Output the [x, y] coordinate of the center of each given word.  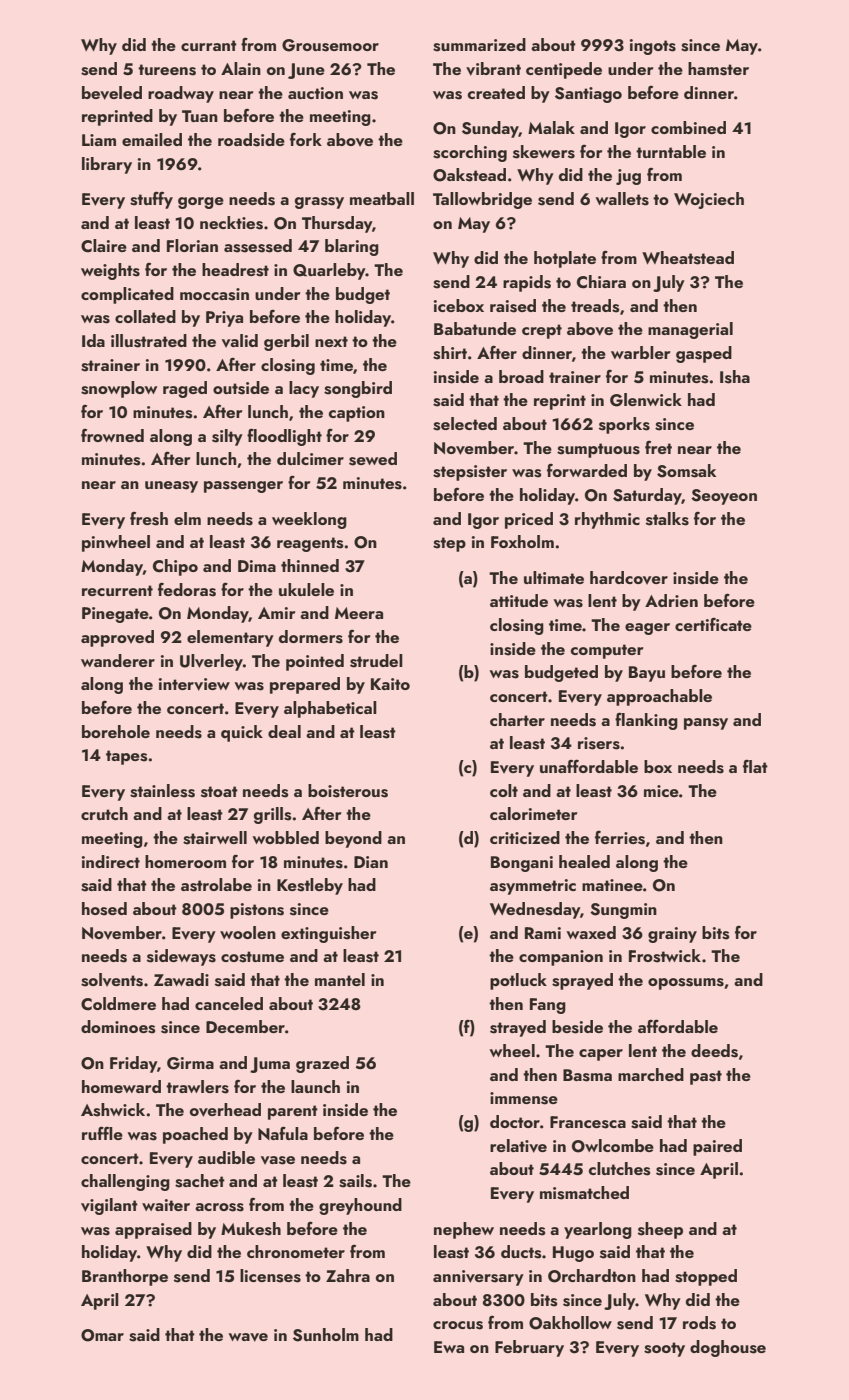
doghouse [728, 1348]
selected [465, 424]
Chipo [175, 567]
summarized [479, 45]
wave [248, 1337]
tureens [167, 70]
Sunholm [326, 1335]
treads [595, 306]
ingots [653, 47]
